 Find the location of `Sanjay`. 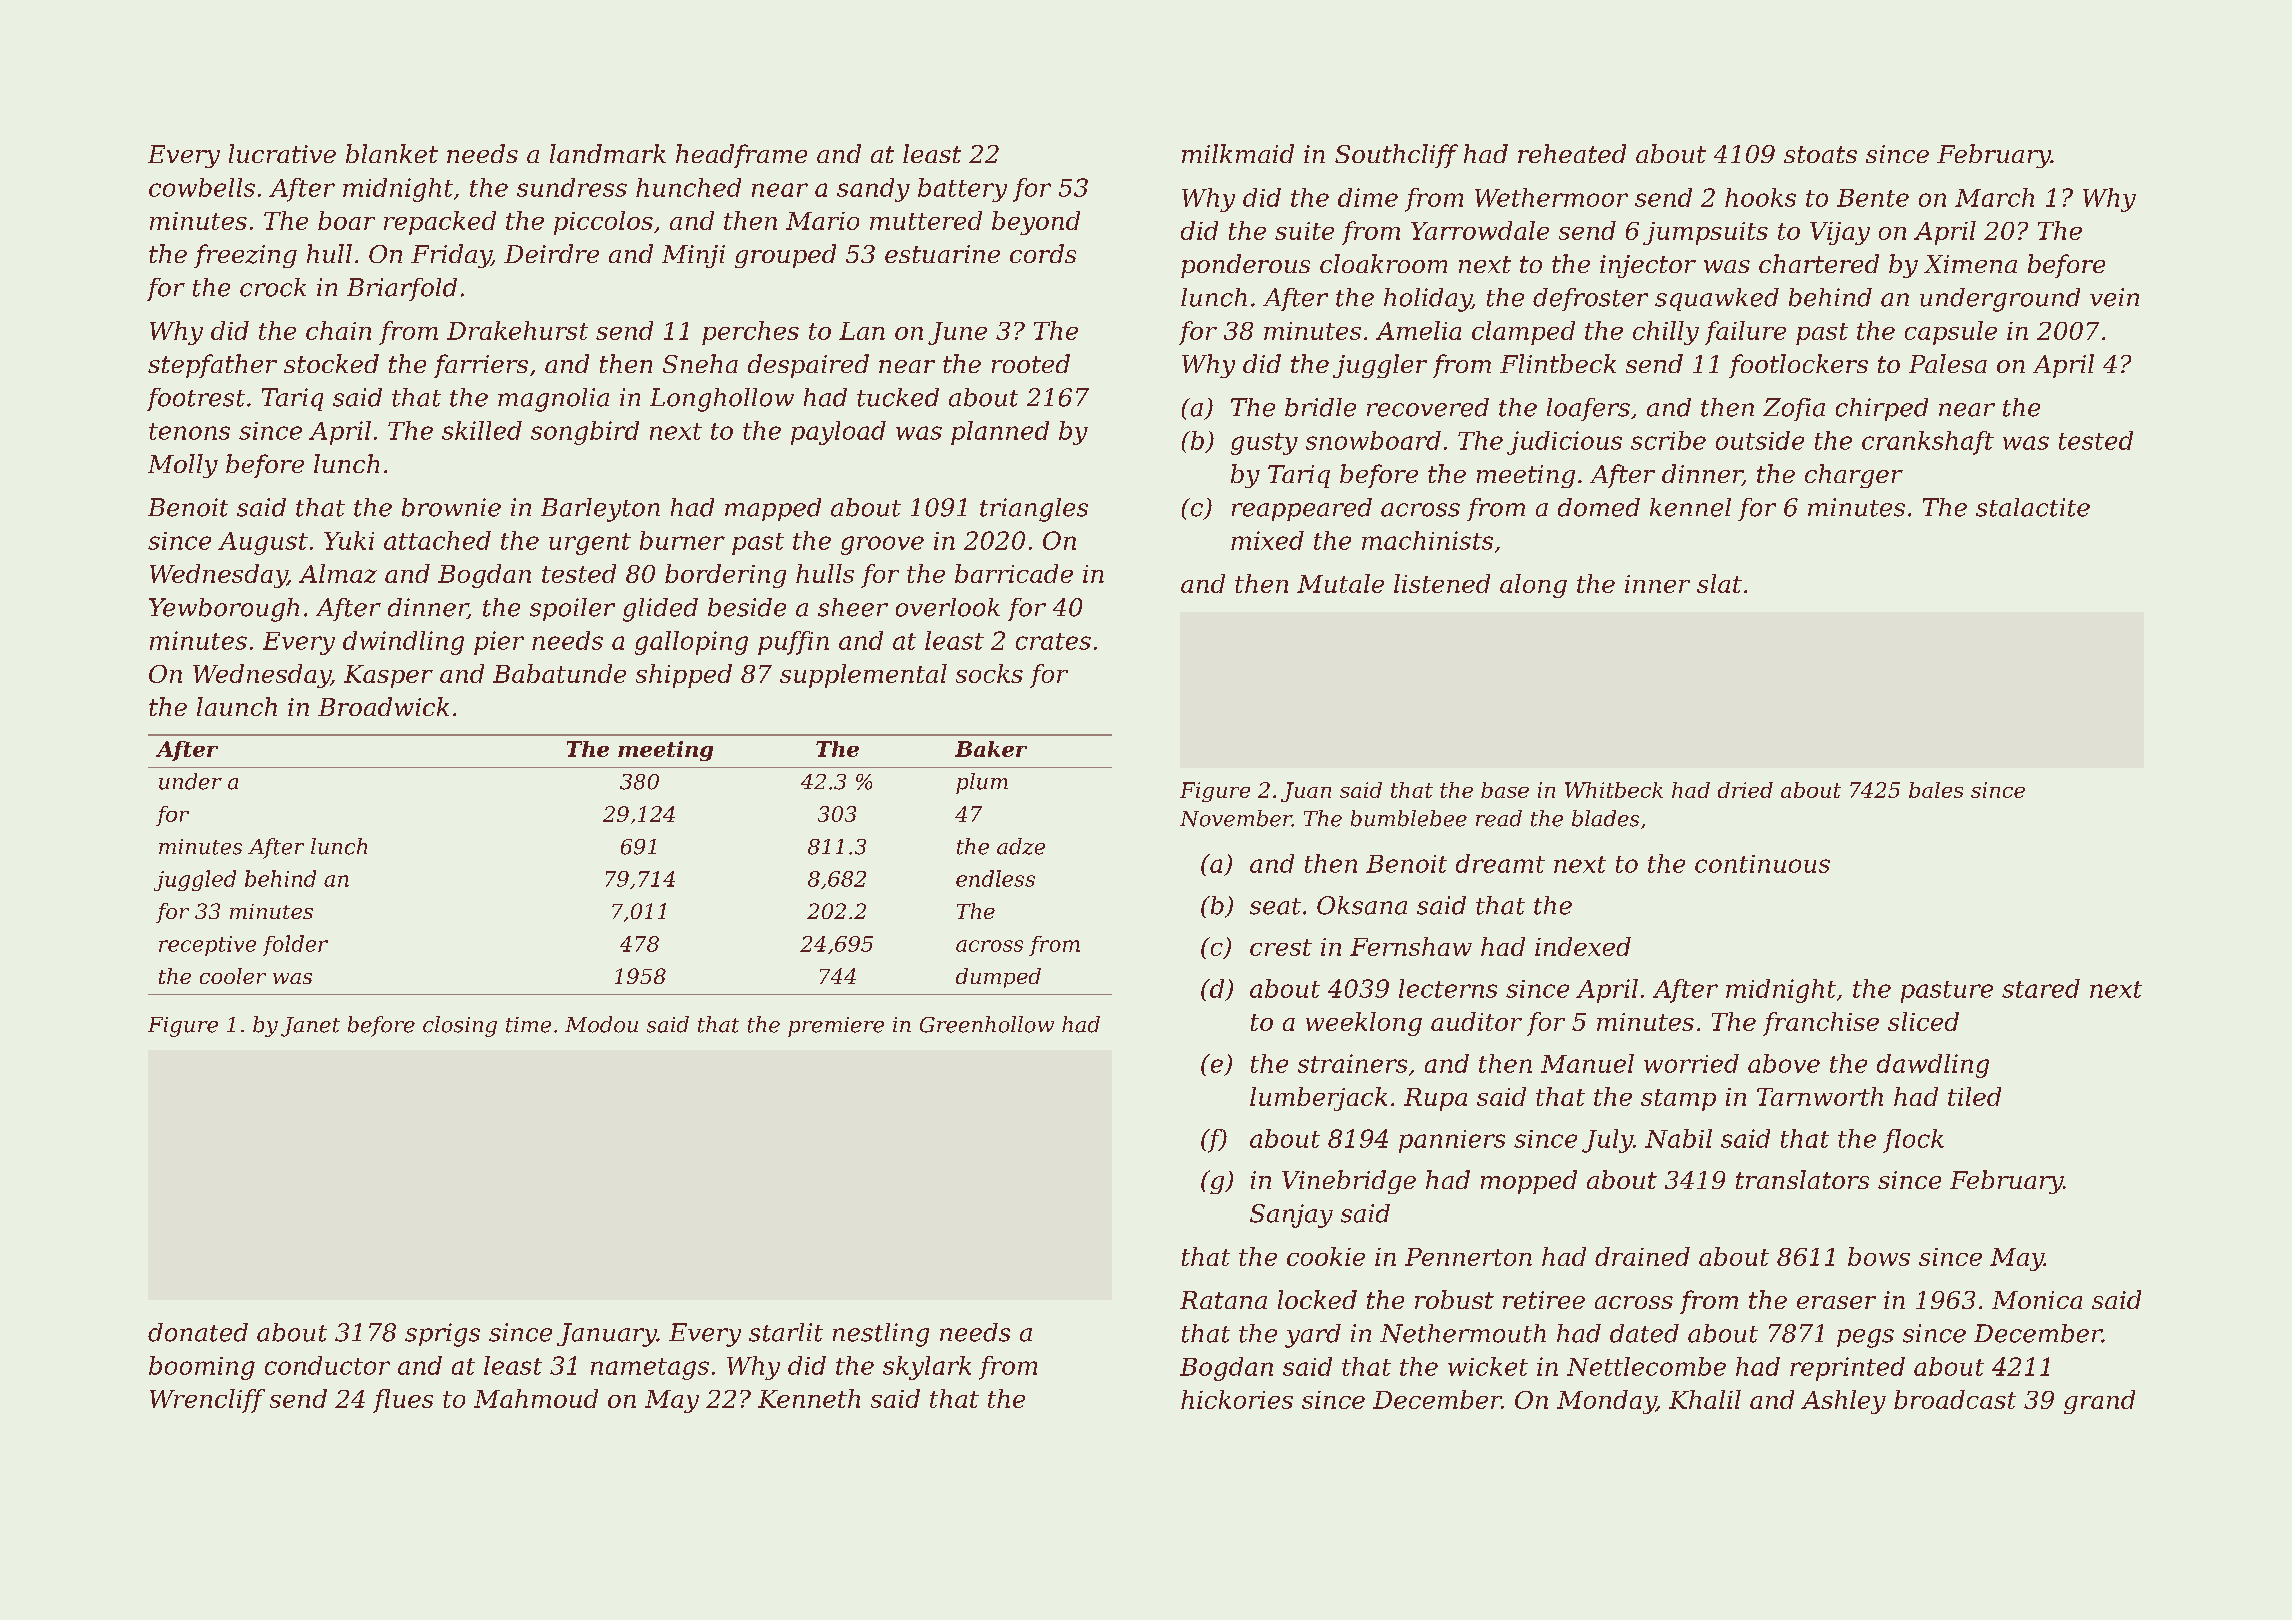

Sanjay is located at coordinates (1291, 1216).
